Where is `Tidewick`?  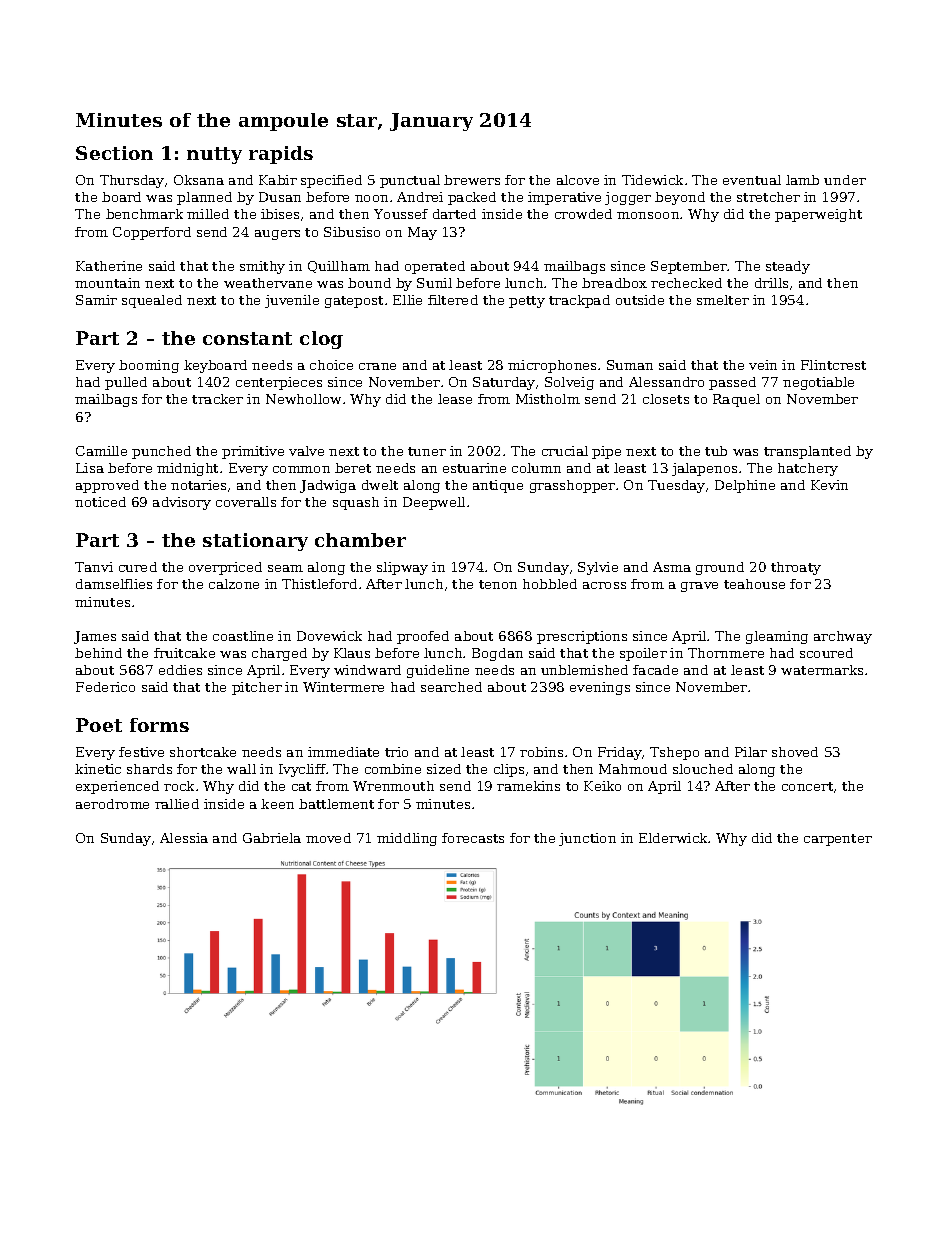 Tidewick is located at coordinates (652, 180).
